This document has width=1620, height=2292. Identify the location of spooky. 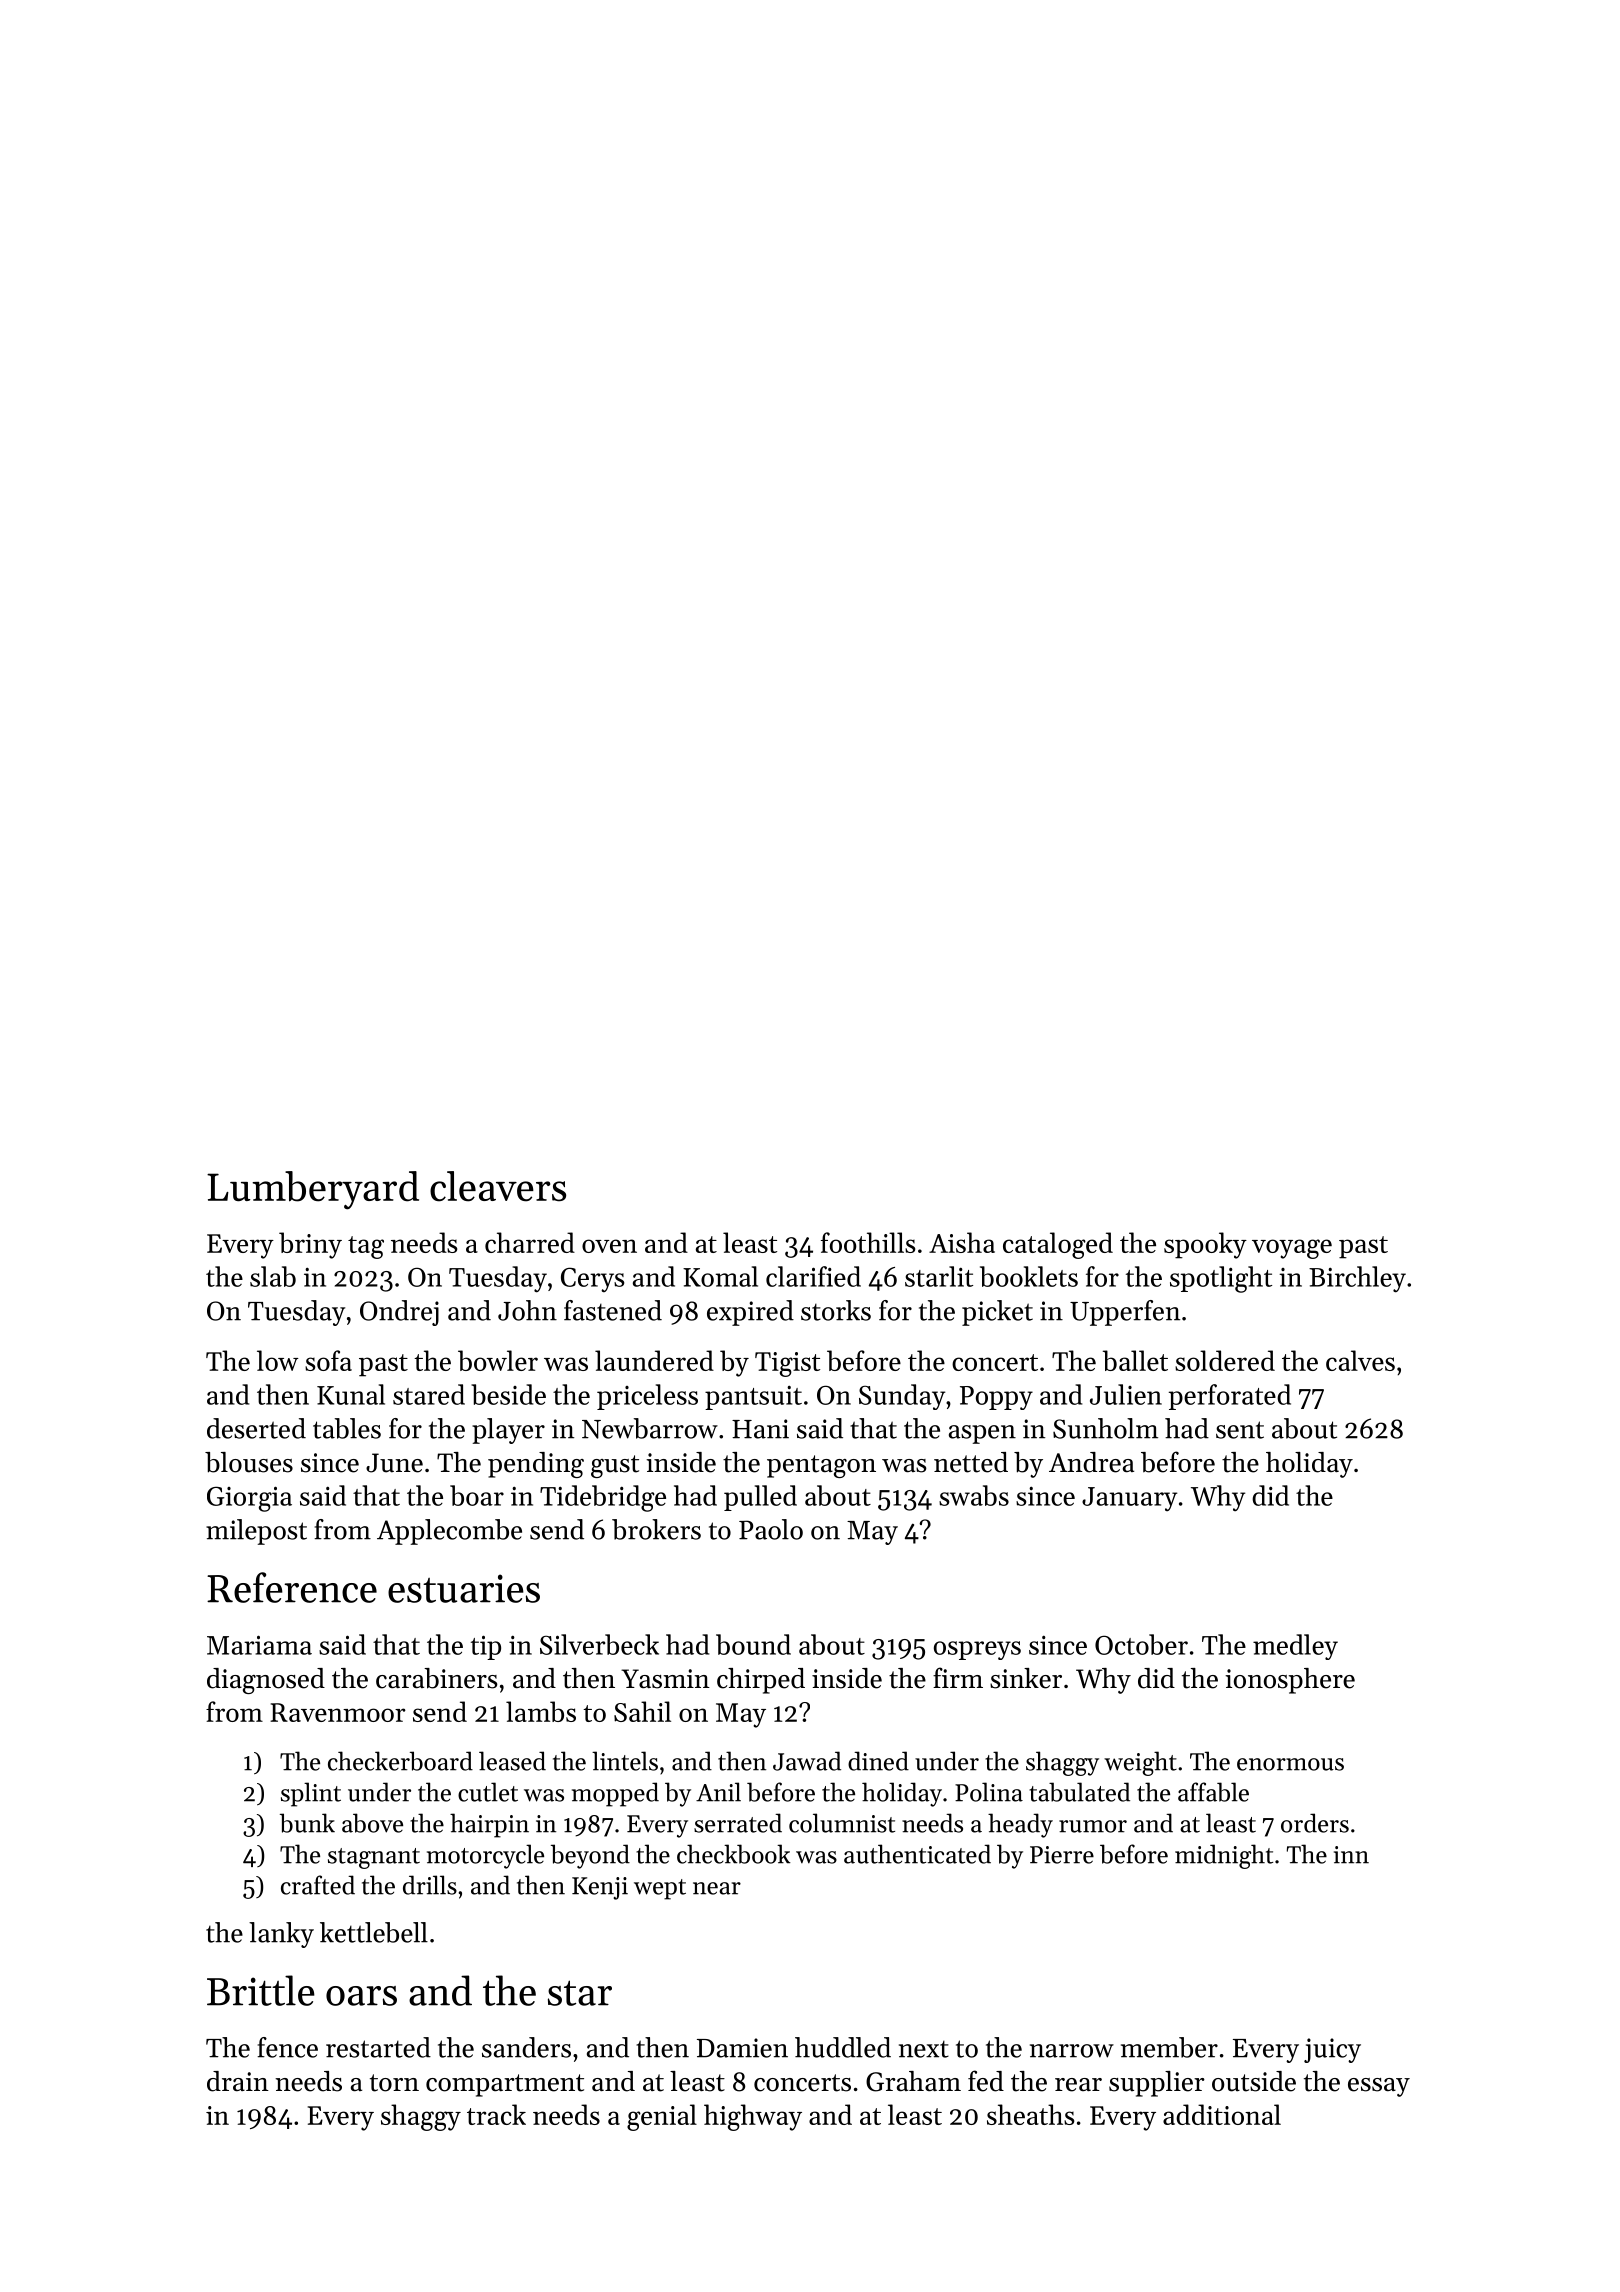
(1205, 1245).
